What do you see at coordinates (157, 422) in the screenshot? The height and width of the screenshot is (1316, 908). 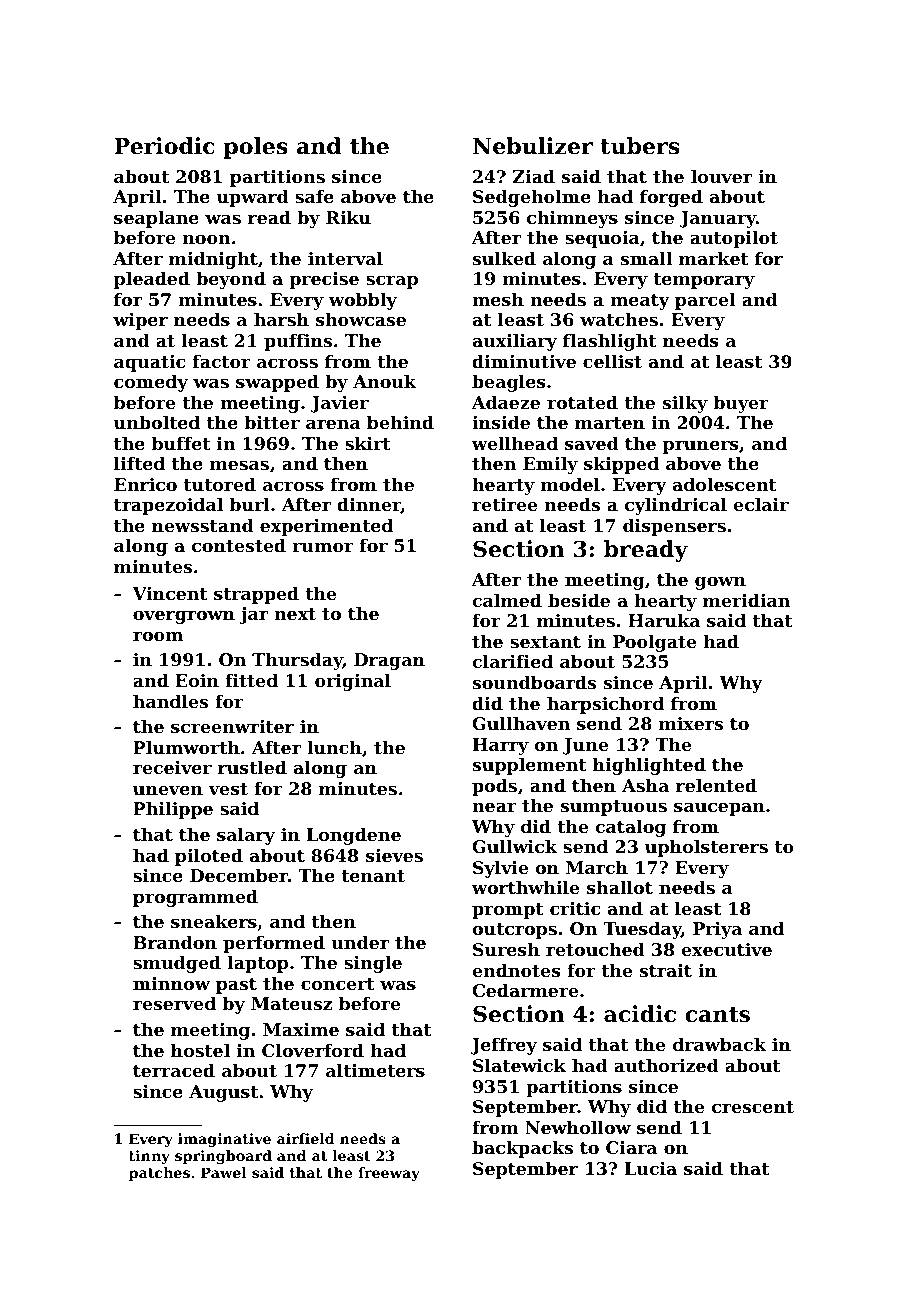 I see `unbolted` at bounding box center [157, 422].
